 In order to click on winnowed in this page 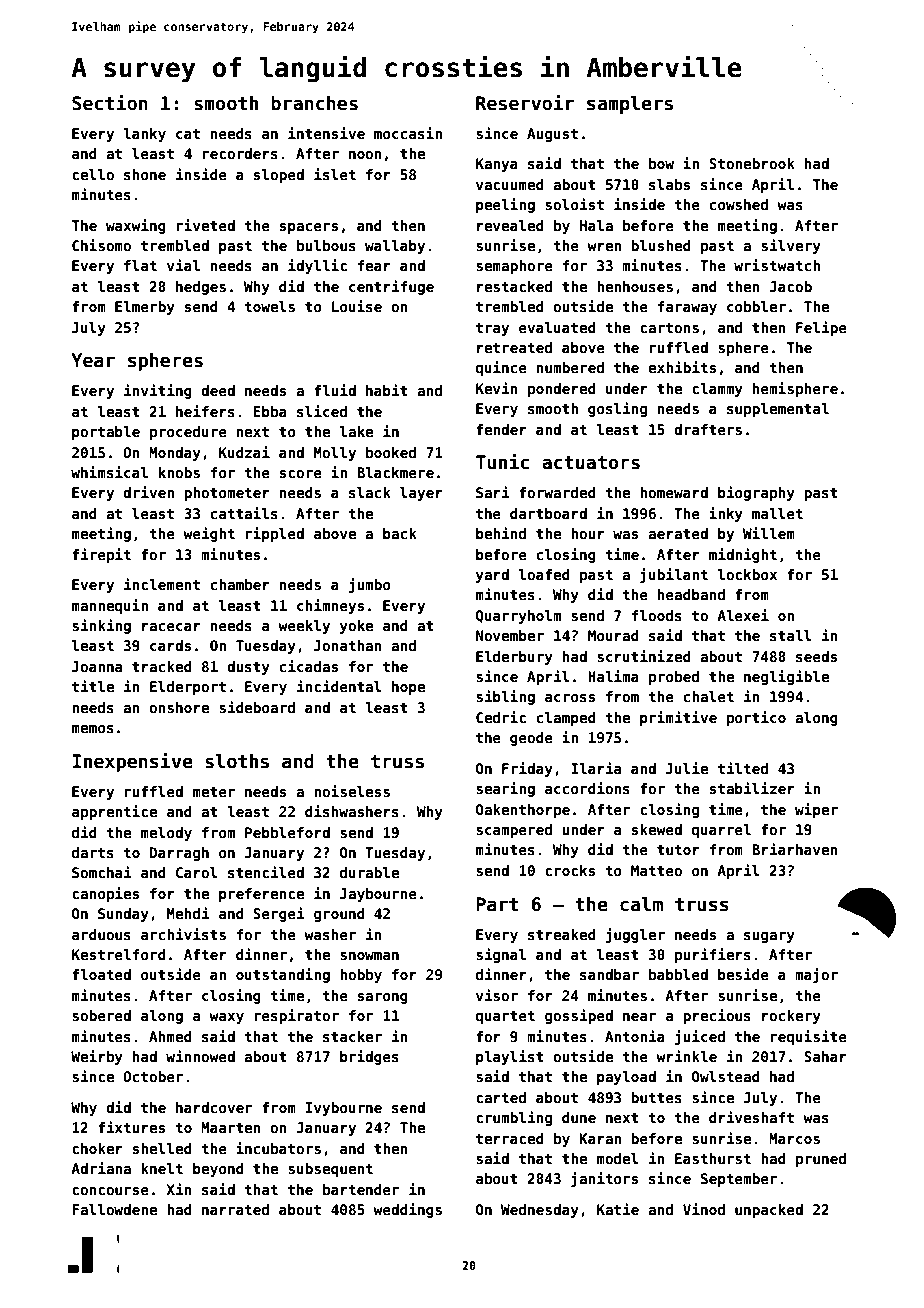, I will do `click(200, 1056)`.
